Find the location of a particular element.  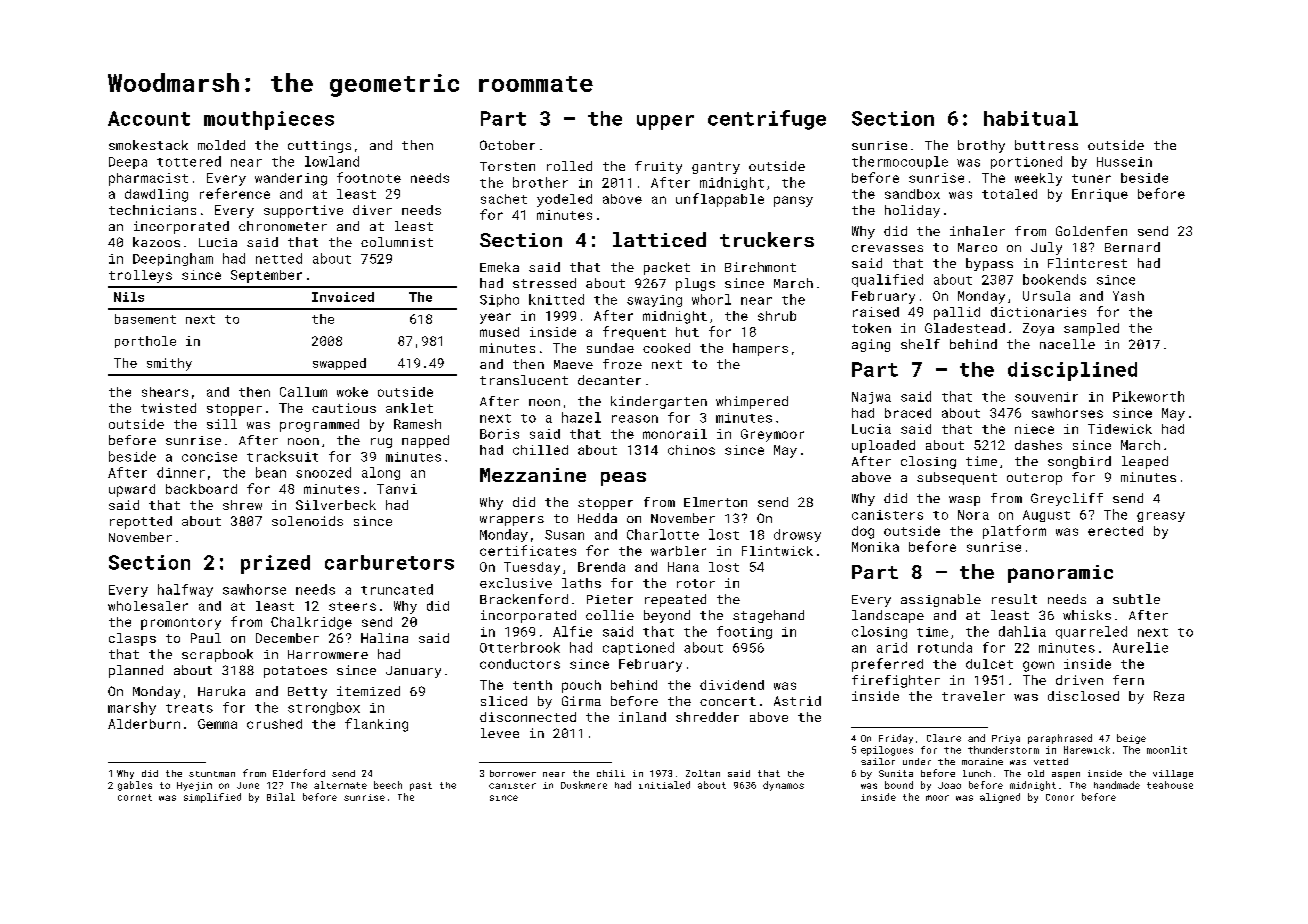

cuttings is located at coordinates (319, 147).
